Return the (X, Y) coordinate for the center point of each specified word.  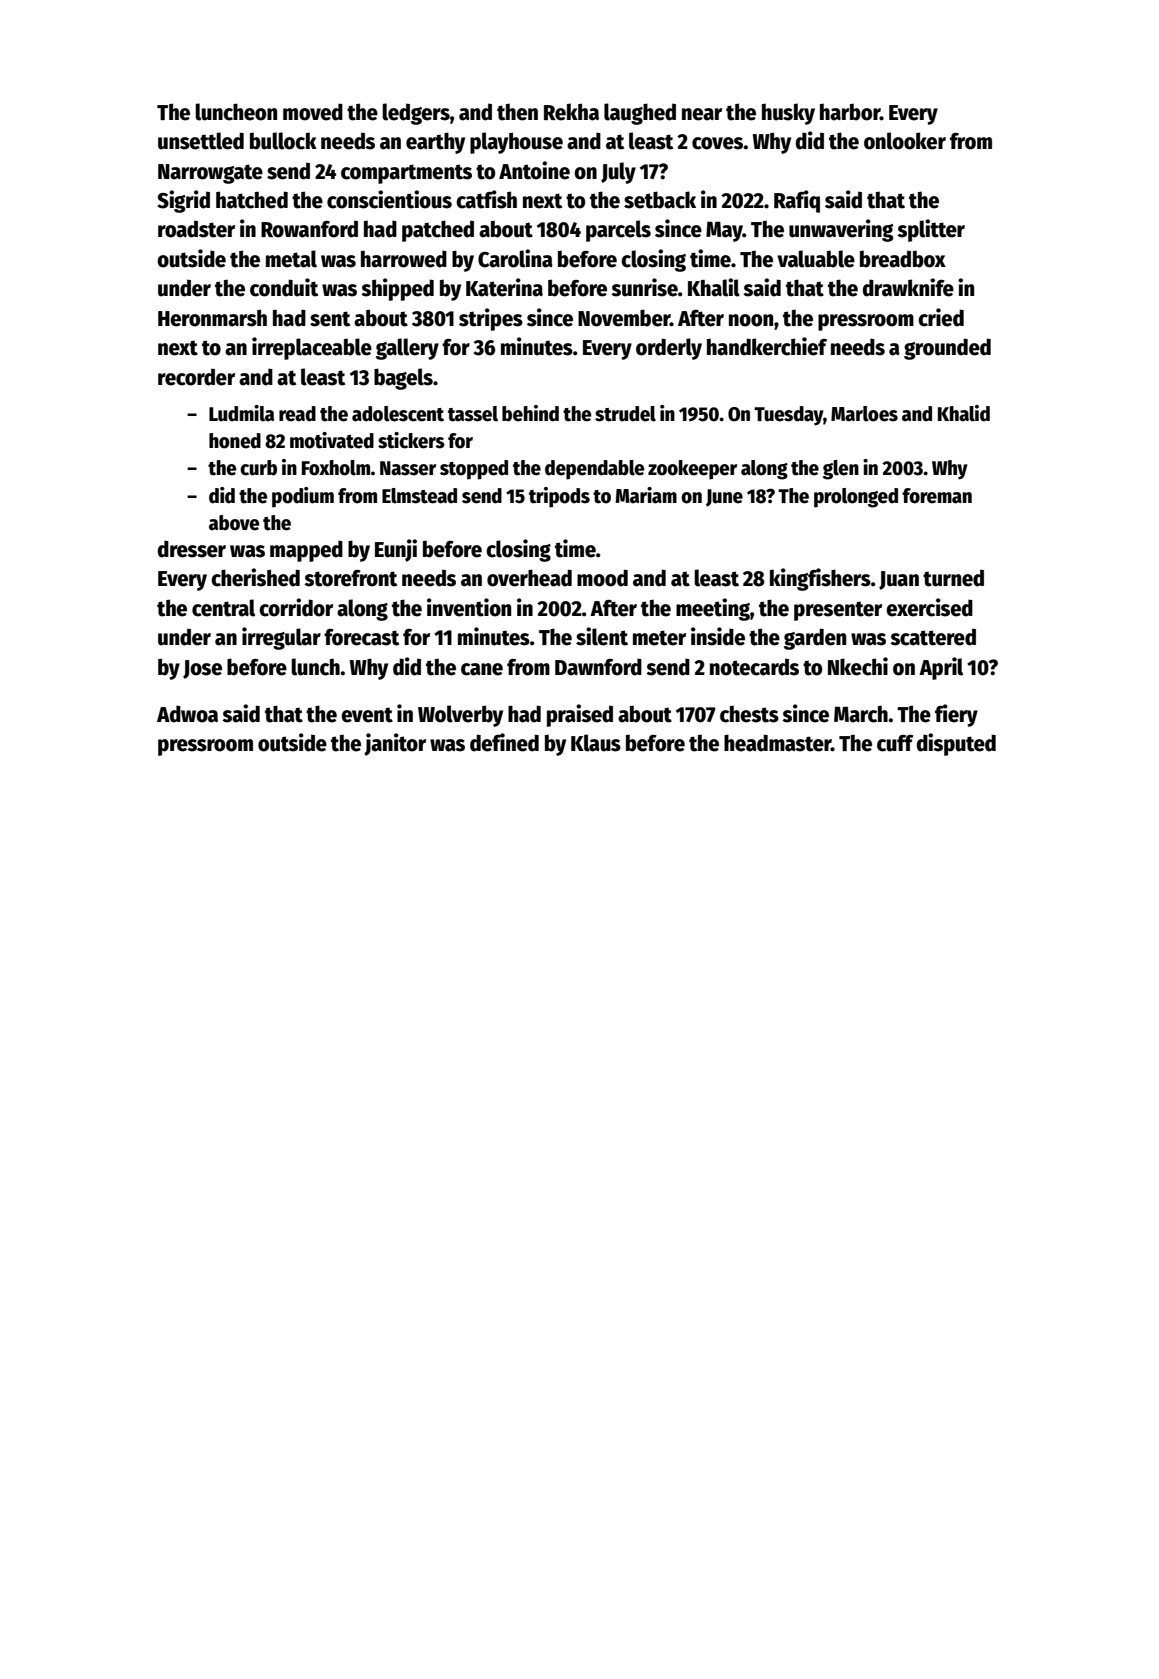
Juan (899, 580)
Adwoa (187, 714)
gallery (407, 349)
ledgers (416, 114)
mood (602, 578)
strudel (625, 414)
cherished (255, 577)
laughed (640, 114)
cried (941, 317)
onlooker (905, 141)
